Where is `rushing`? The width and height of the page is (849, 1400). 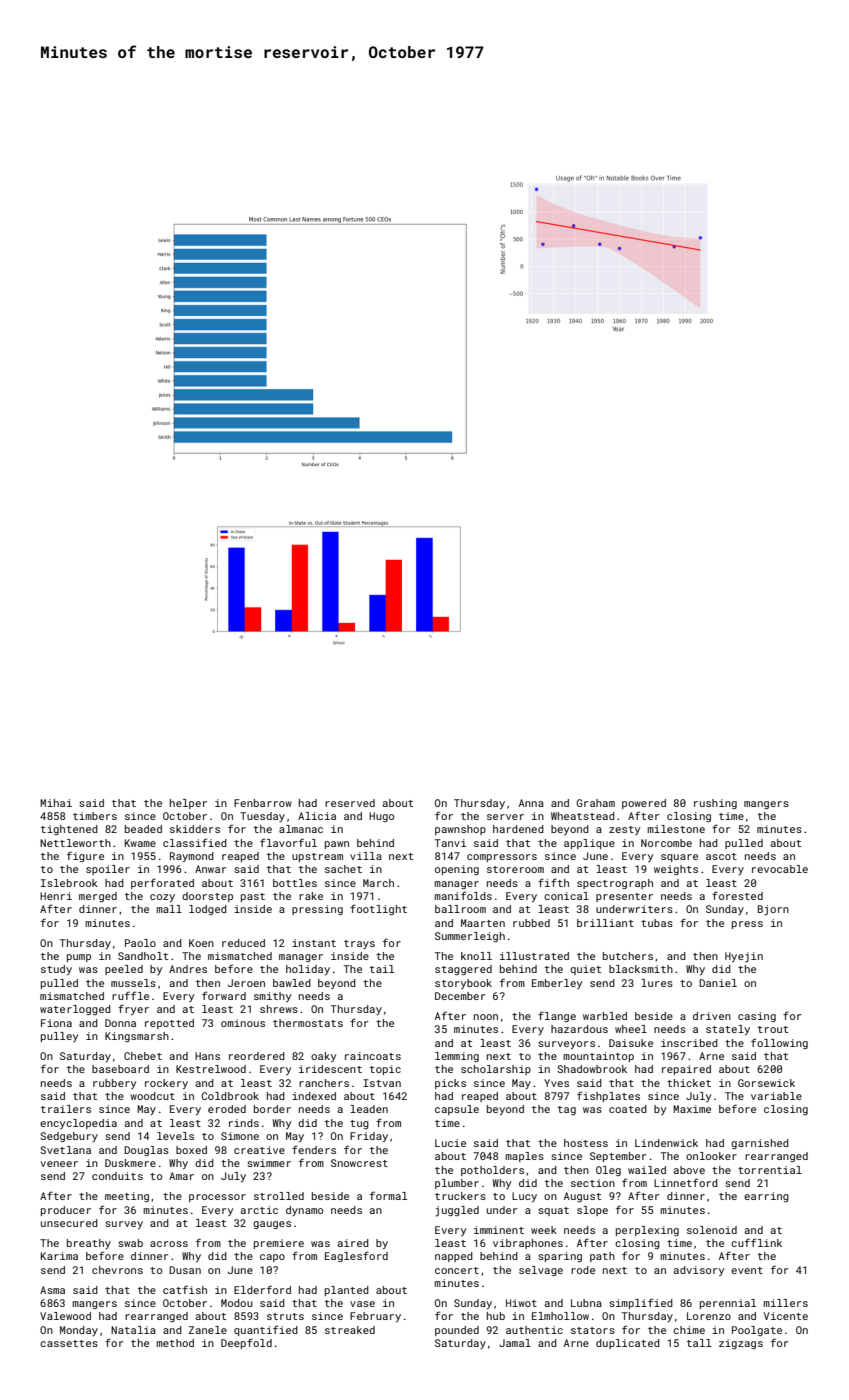
rushing is located at coordinates (715, 804).
